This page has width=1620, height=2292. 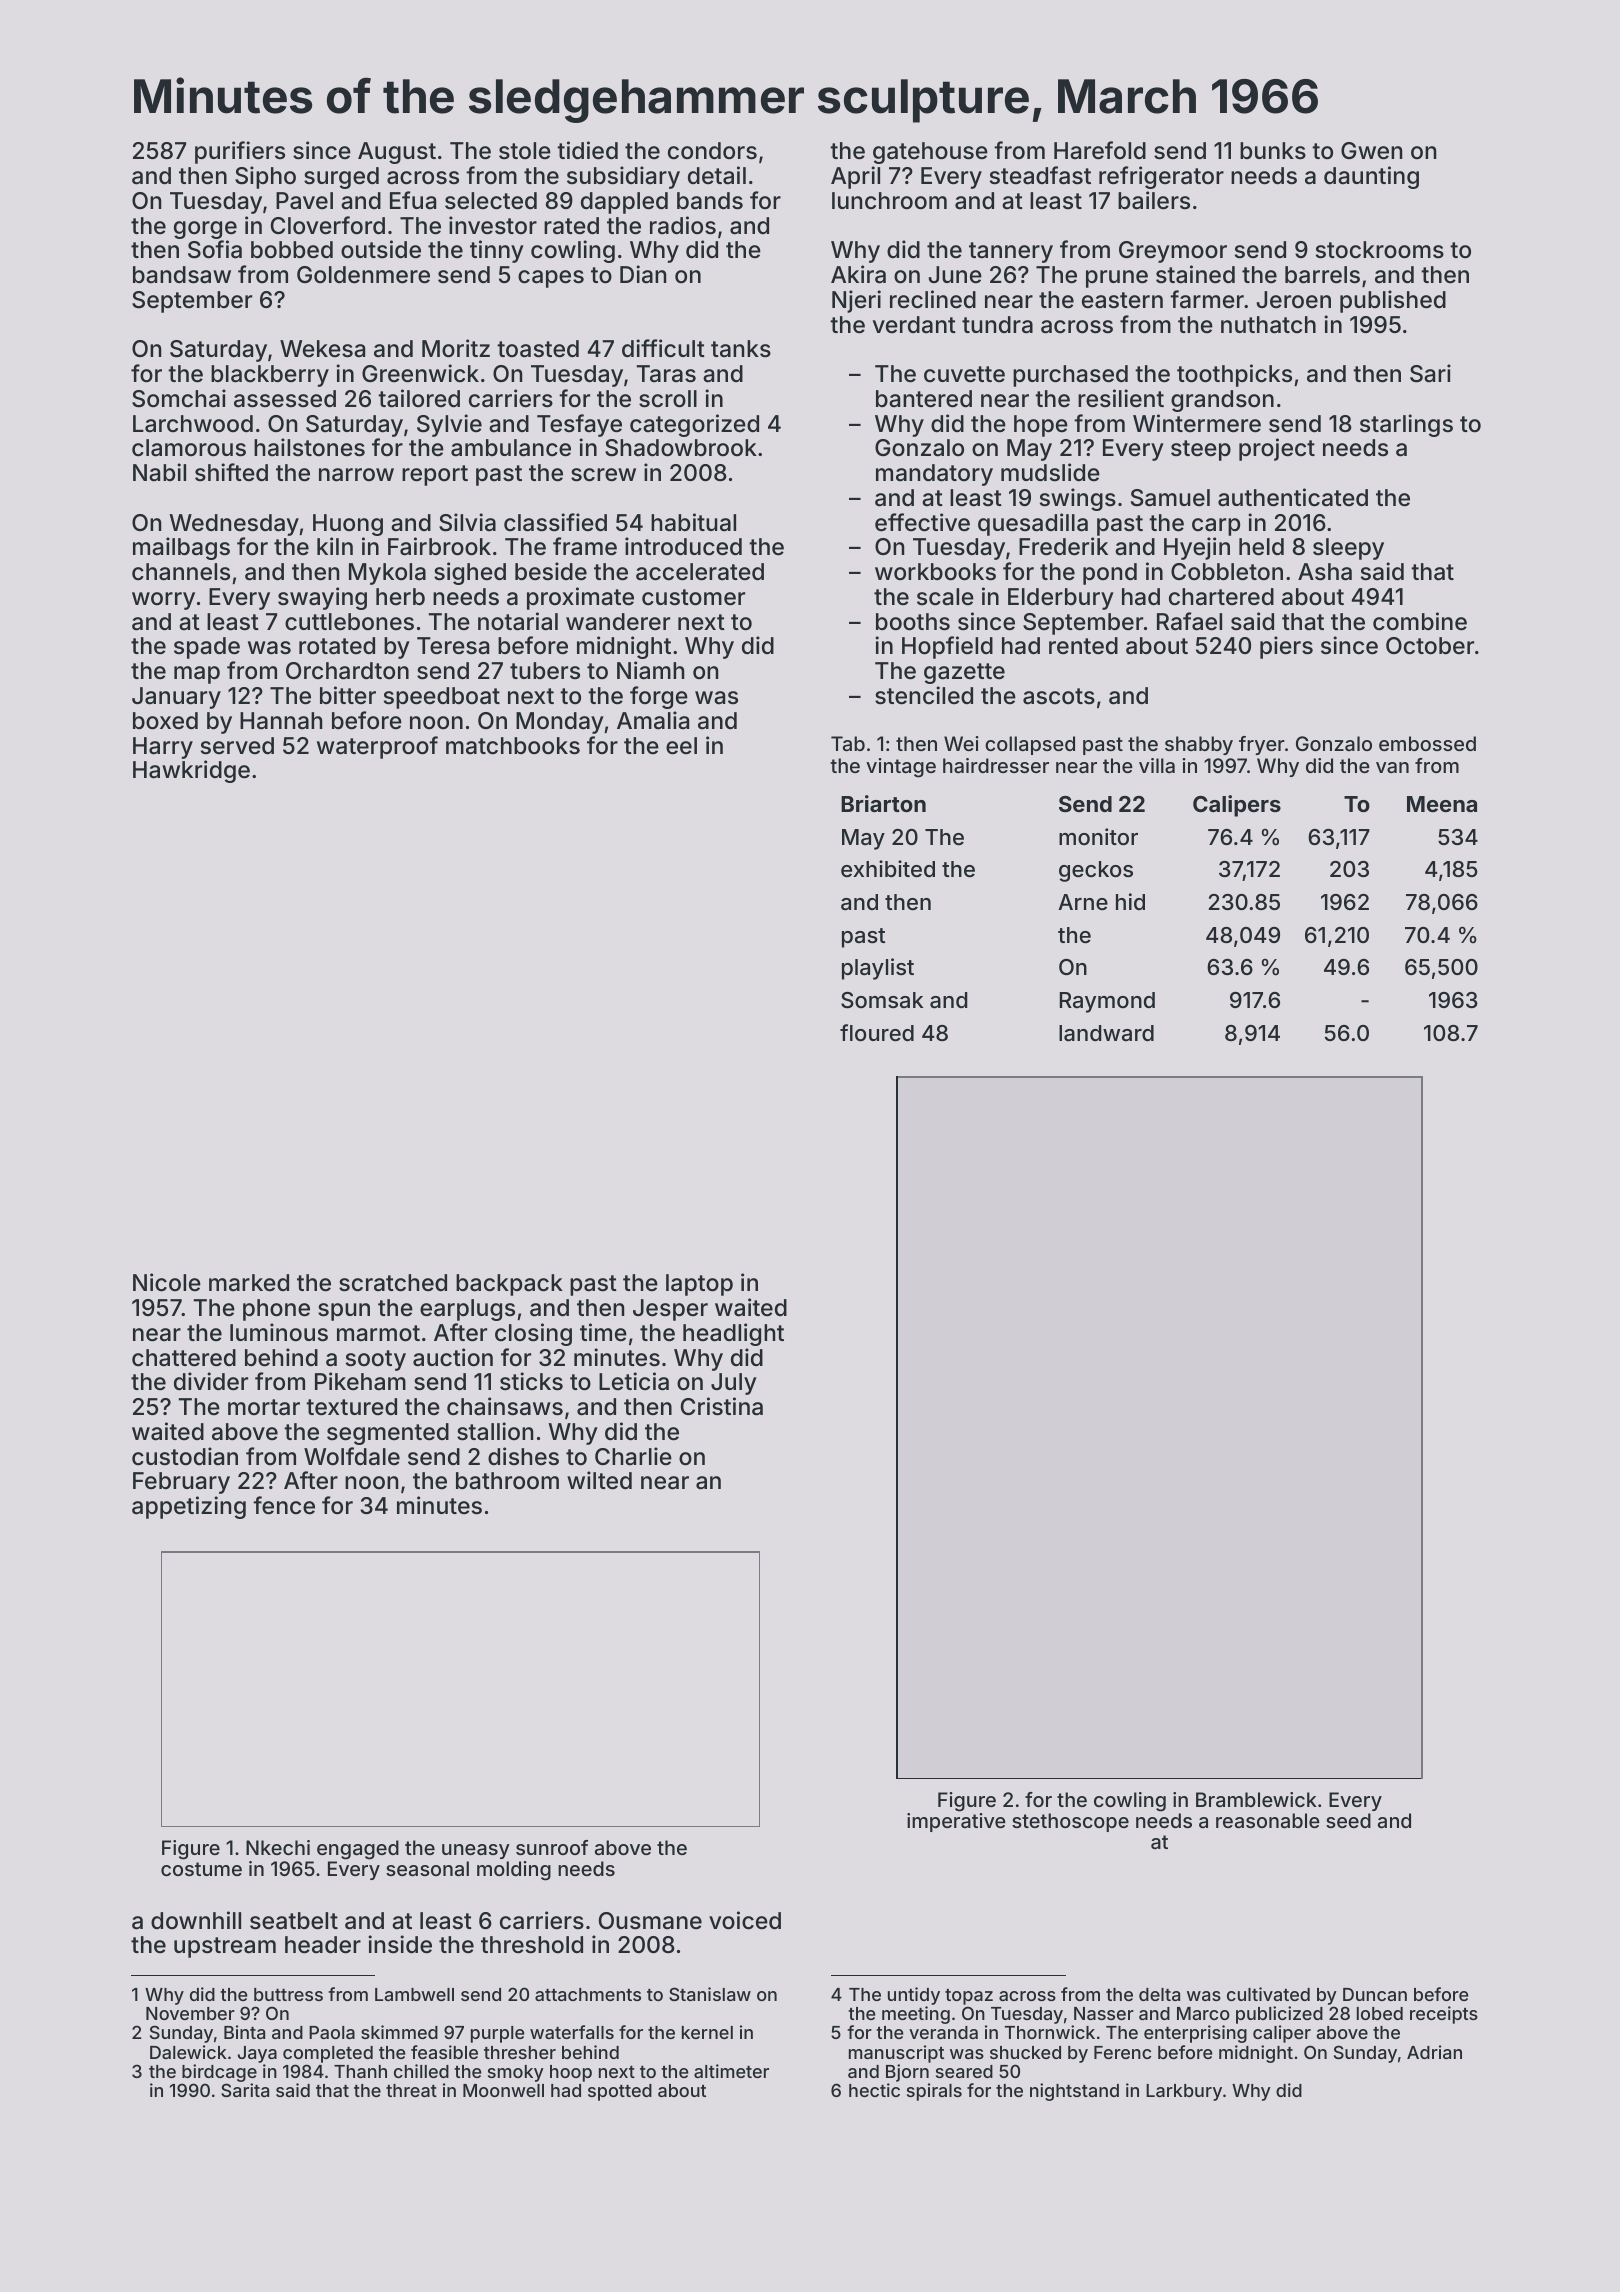 What do you see at coordinates (722, 1406) in the page?
I see `Cristina` at bounding box center [722, 1406].
